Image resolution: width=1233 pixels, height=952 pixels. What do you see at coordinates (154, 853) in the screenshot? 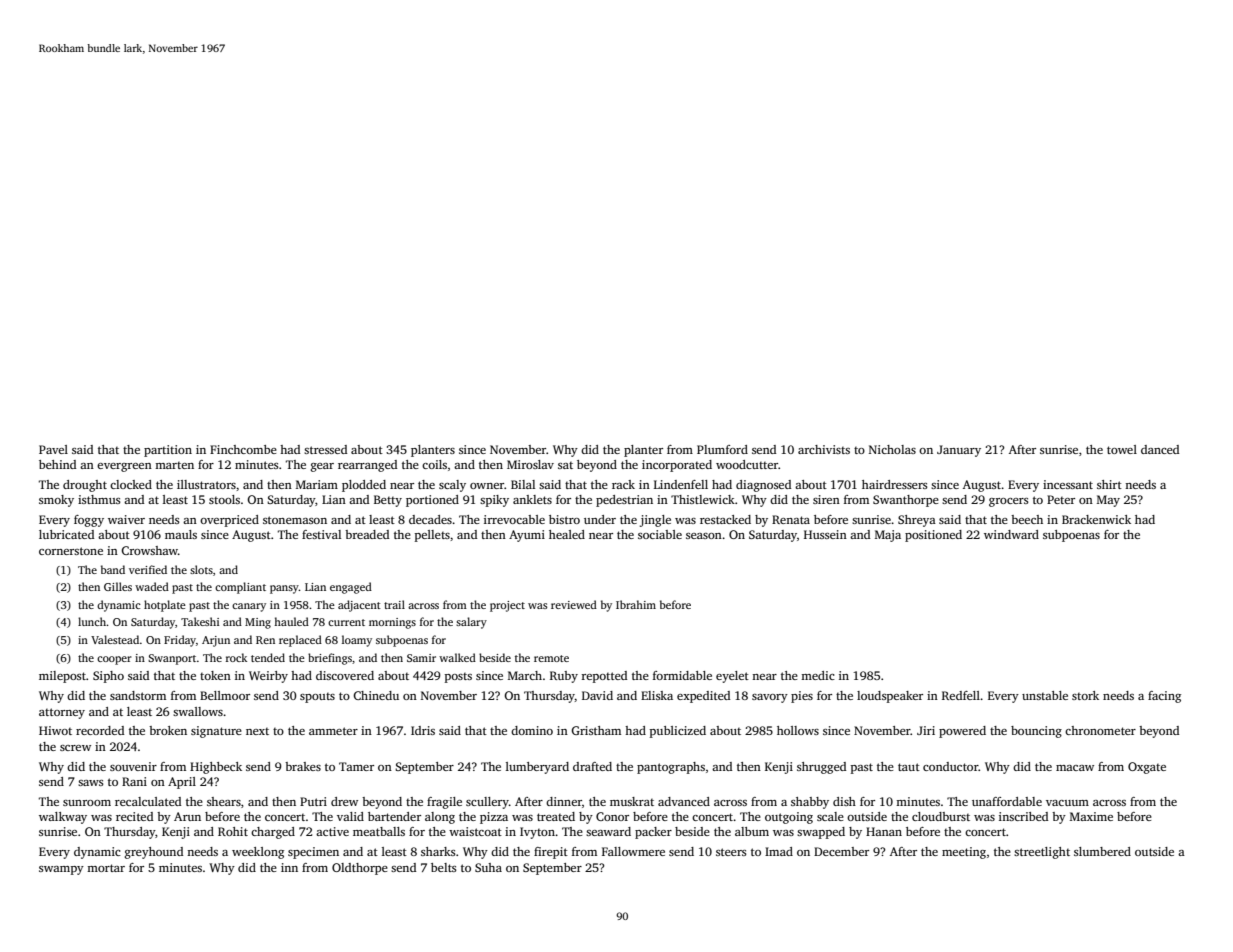
I see `greyhound` at bounding box center [154, 853].
